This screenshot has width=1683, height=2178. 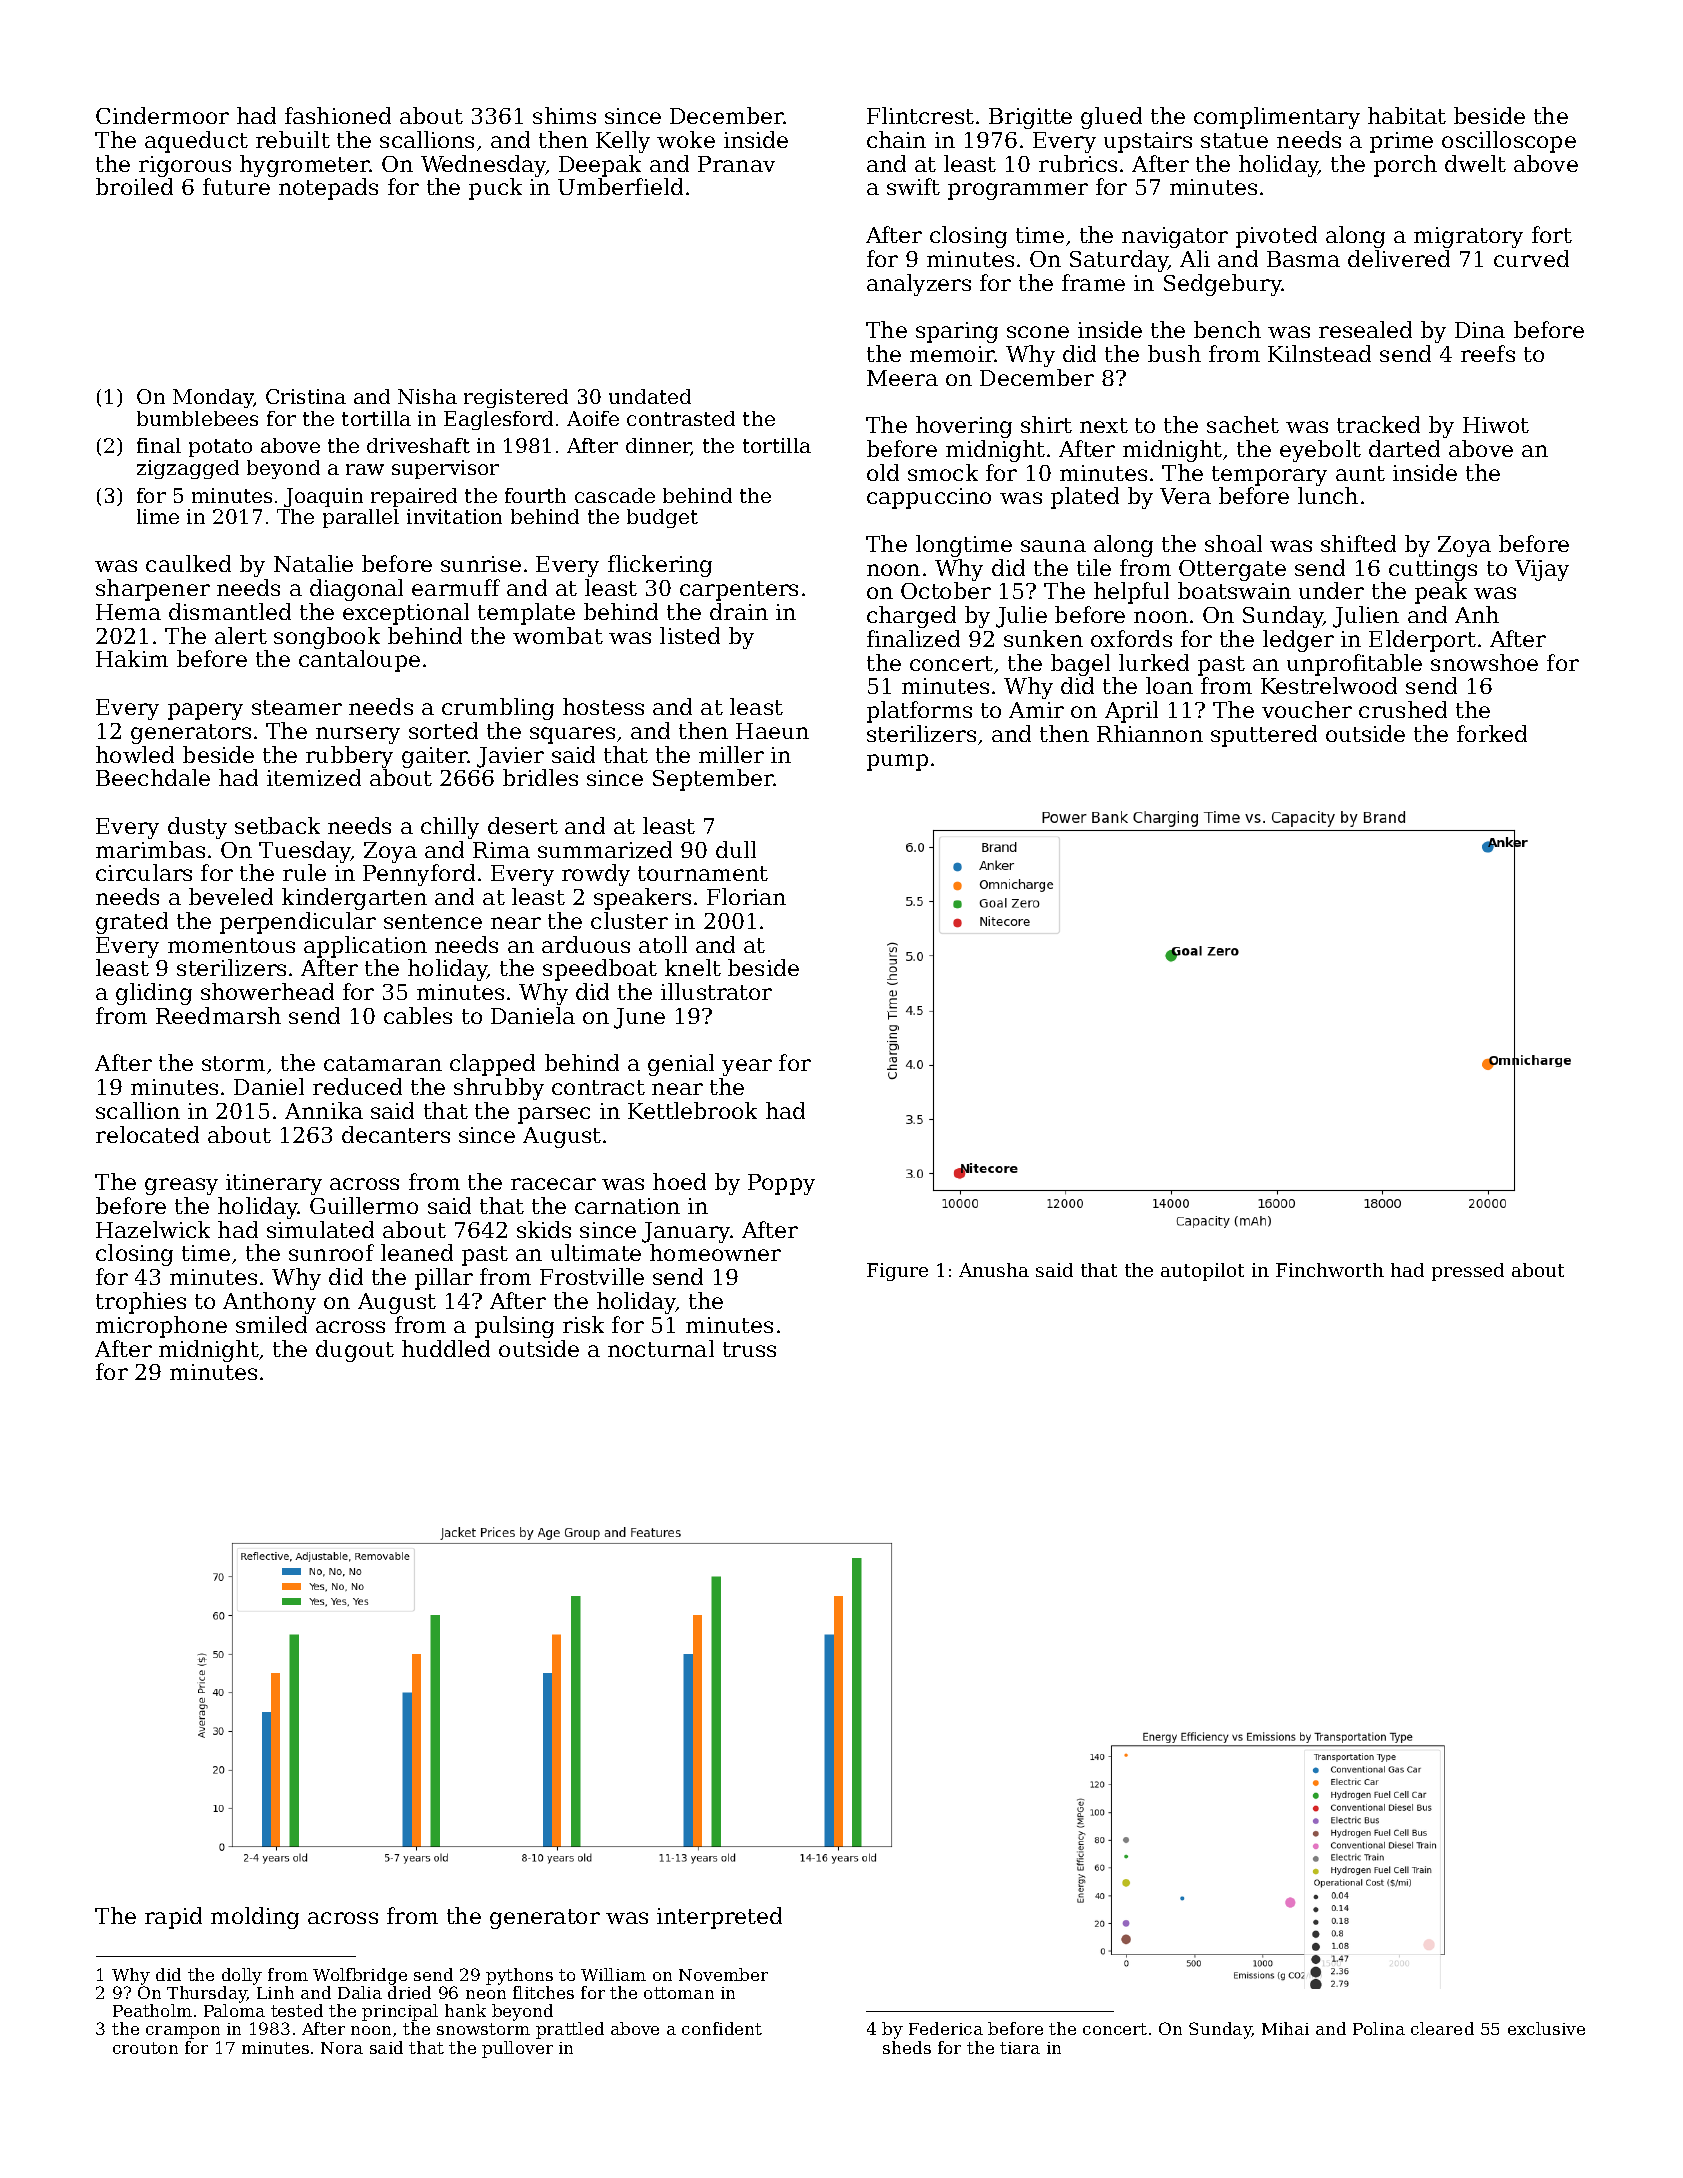 What do you see at coordinates (658, 447) in the screenshot?
I see `dinner` at bounding box center [658, 447].
